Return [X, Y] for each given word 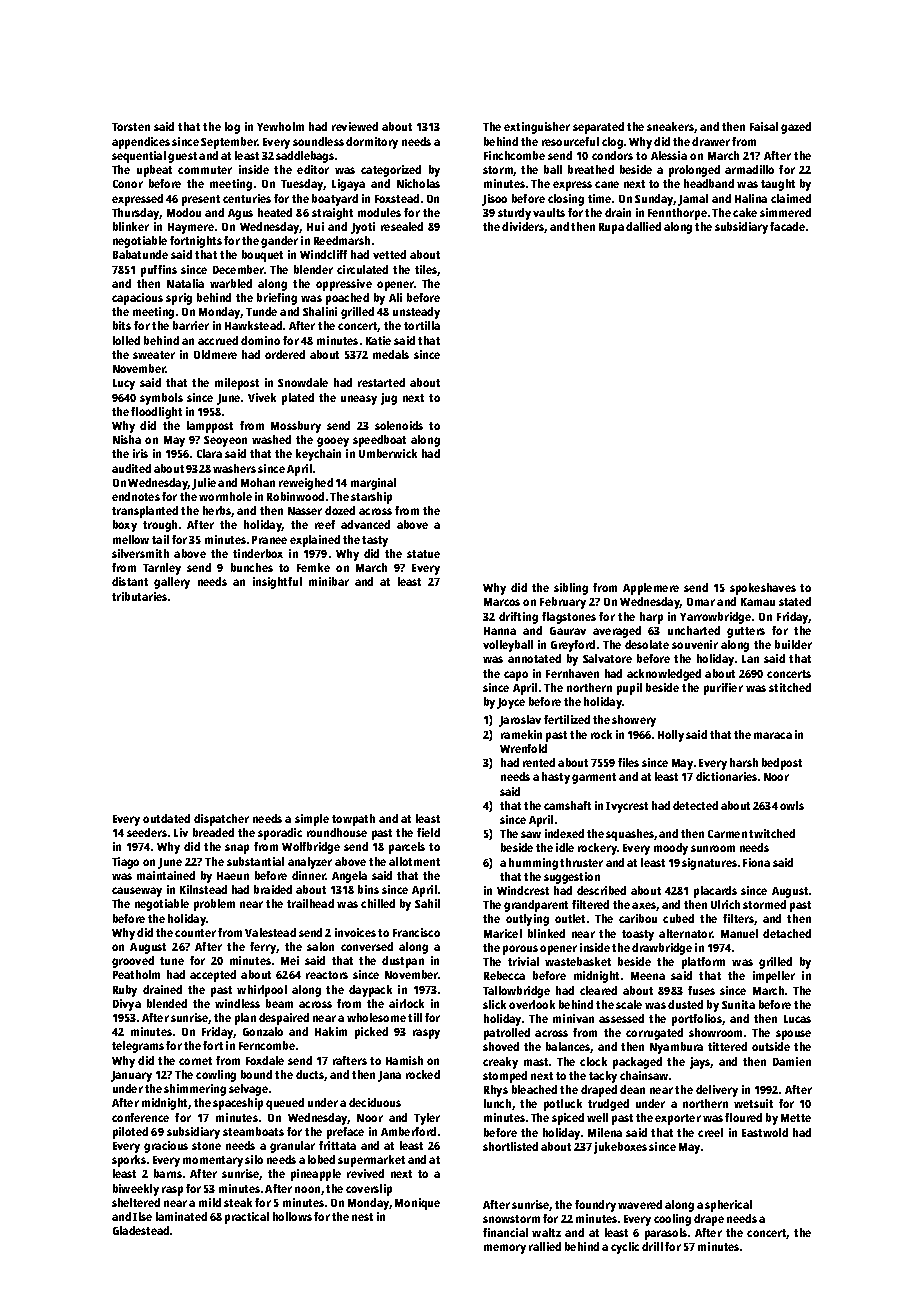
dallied [643, 226]
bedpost [782, 764]
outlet [570, 918]
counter [195, 933]
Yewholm [280, 126]
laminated [181, 1216]
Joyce [511, 703]
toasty [638, 935]
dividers [523, 227]
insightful [277, 583]
